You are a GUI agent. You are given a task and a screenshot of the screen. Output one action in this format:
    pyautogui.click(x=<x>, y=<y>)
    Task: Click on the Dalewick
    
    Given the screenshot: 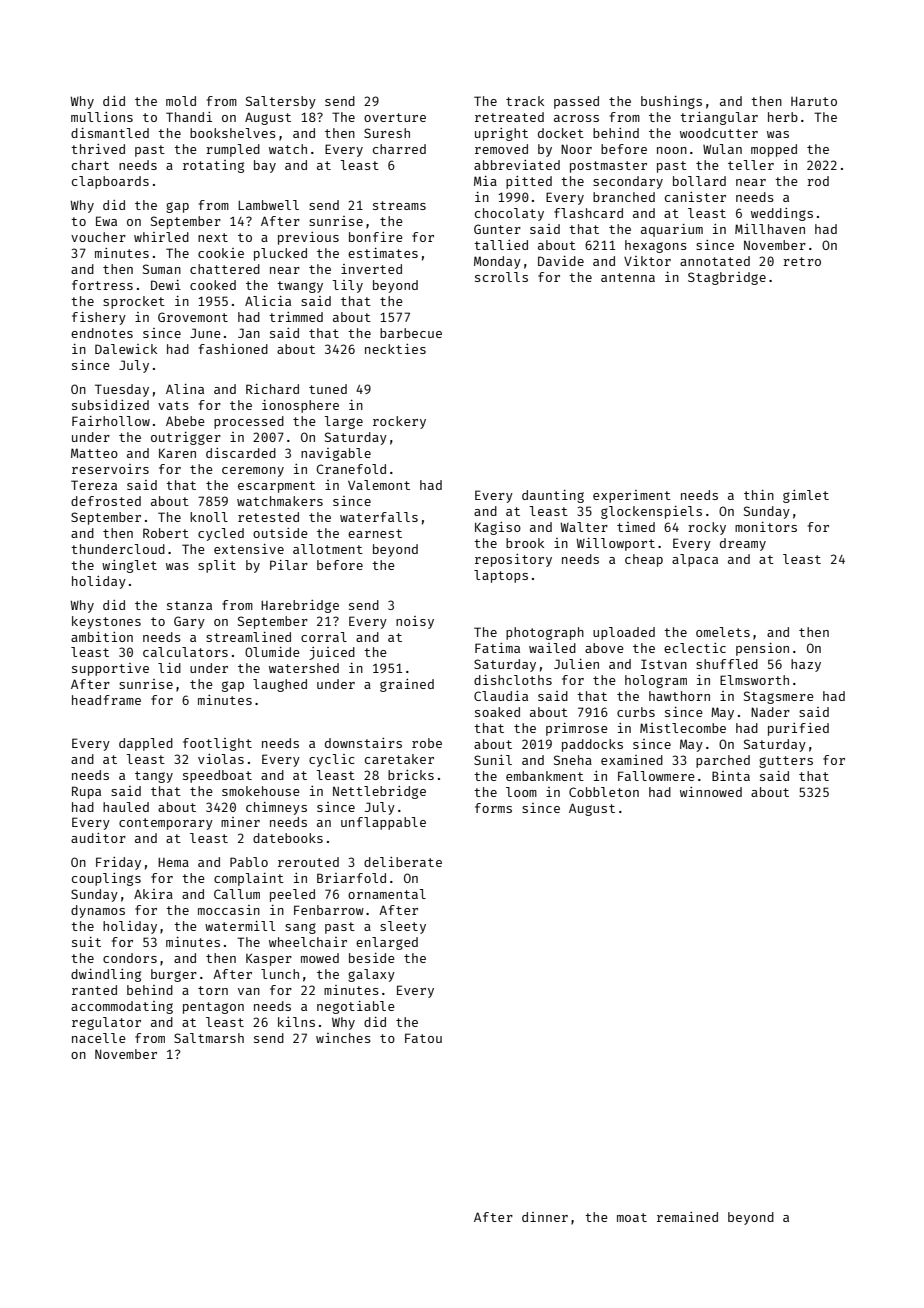 What is the action you would take?
    pyautogui.click(x=126, y=349)
